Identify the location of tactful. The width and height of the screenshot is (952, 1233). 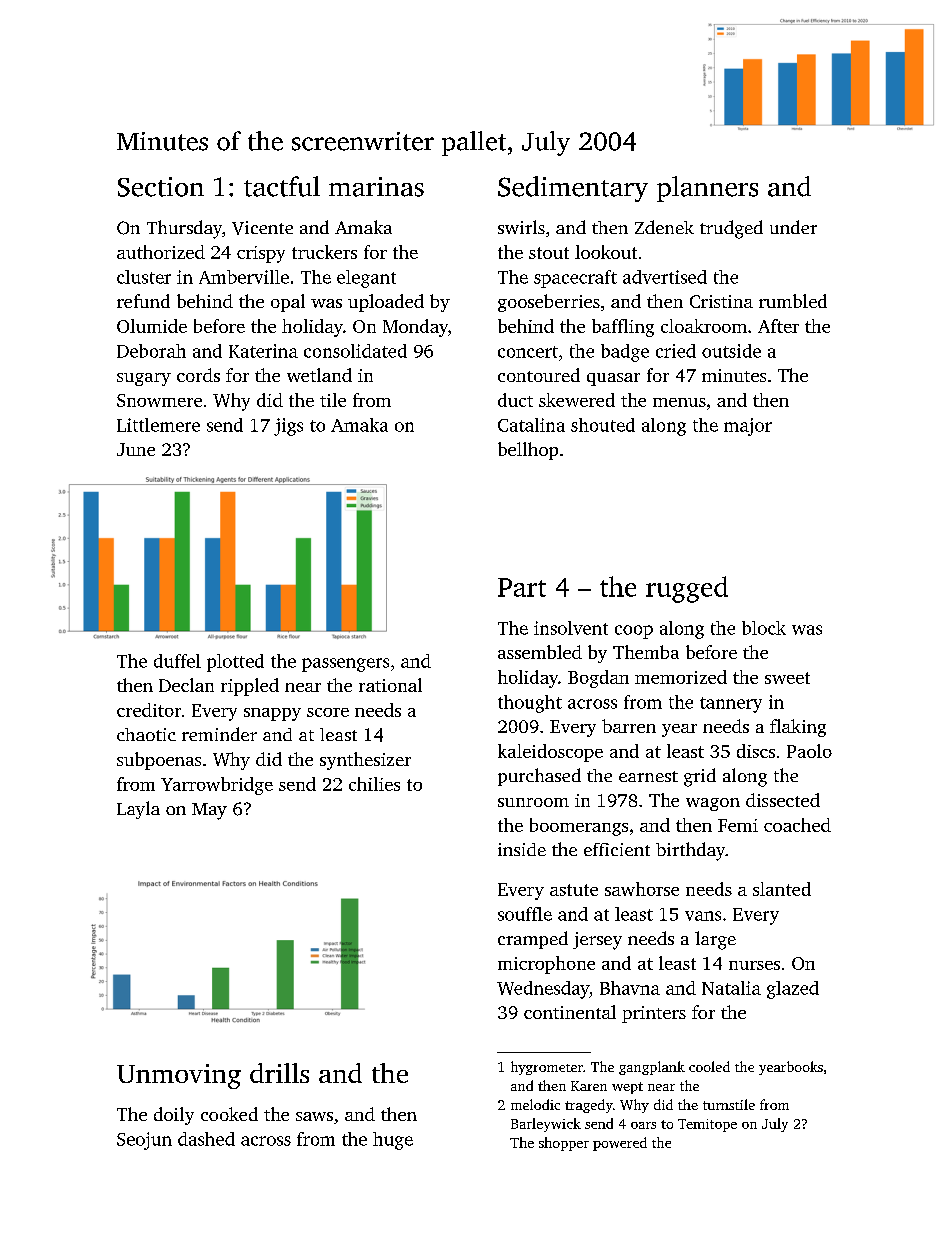
(282, 186).
